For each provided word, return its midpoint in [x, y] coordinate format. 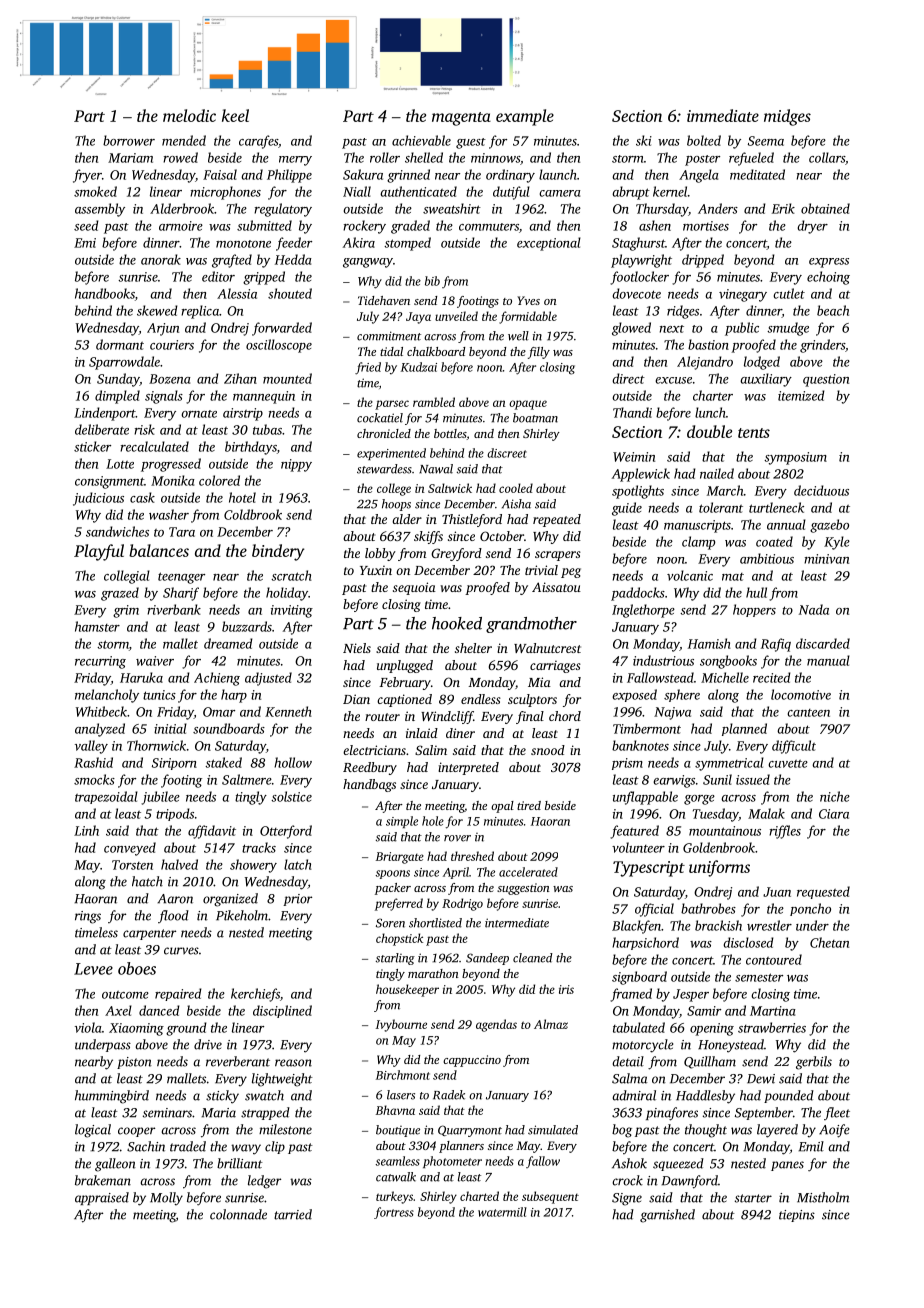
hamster [97, 626]
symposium [795, 458]
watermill [502, 1212]
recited [772, 677]
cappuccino [472, 1061]
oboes [137, 968]
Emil [811, 1146]
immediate [723, 115]
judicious [98, 499]
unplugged [405, 666]
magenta [461, 119]
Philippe [289, 176]
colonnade [238, 1214]
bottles [450, 433]
